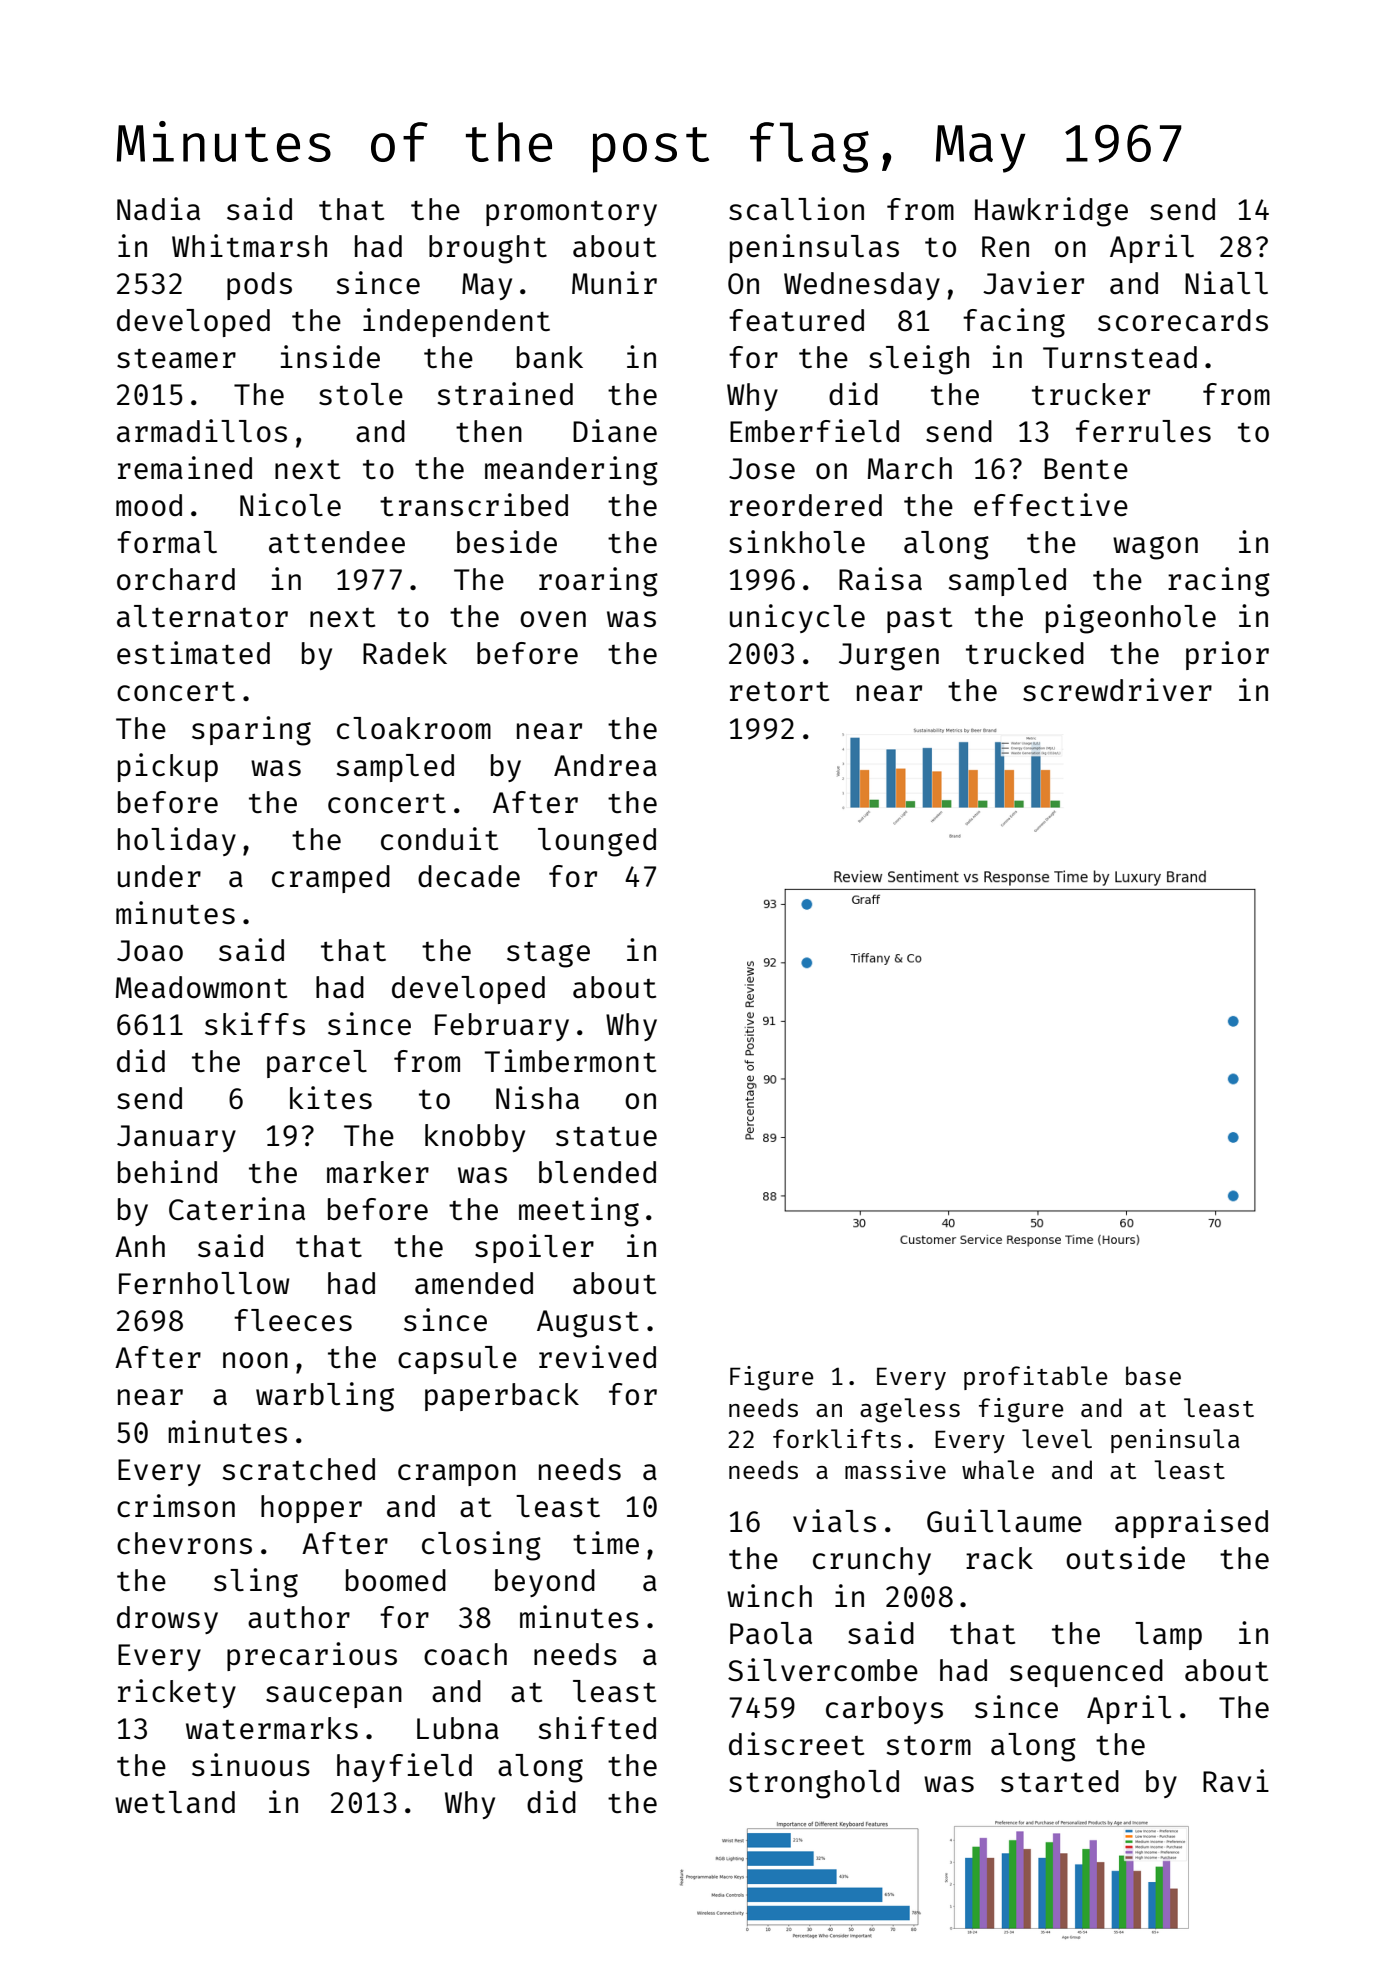 This screenshot has height=1969, width=1386. I want to click on Jurgen, so click(889, 657).
